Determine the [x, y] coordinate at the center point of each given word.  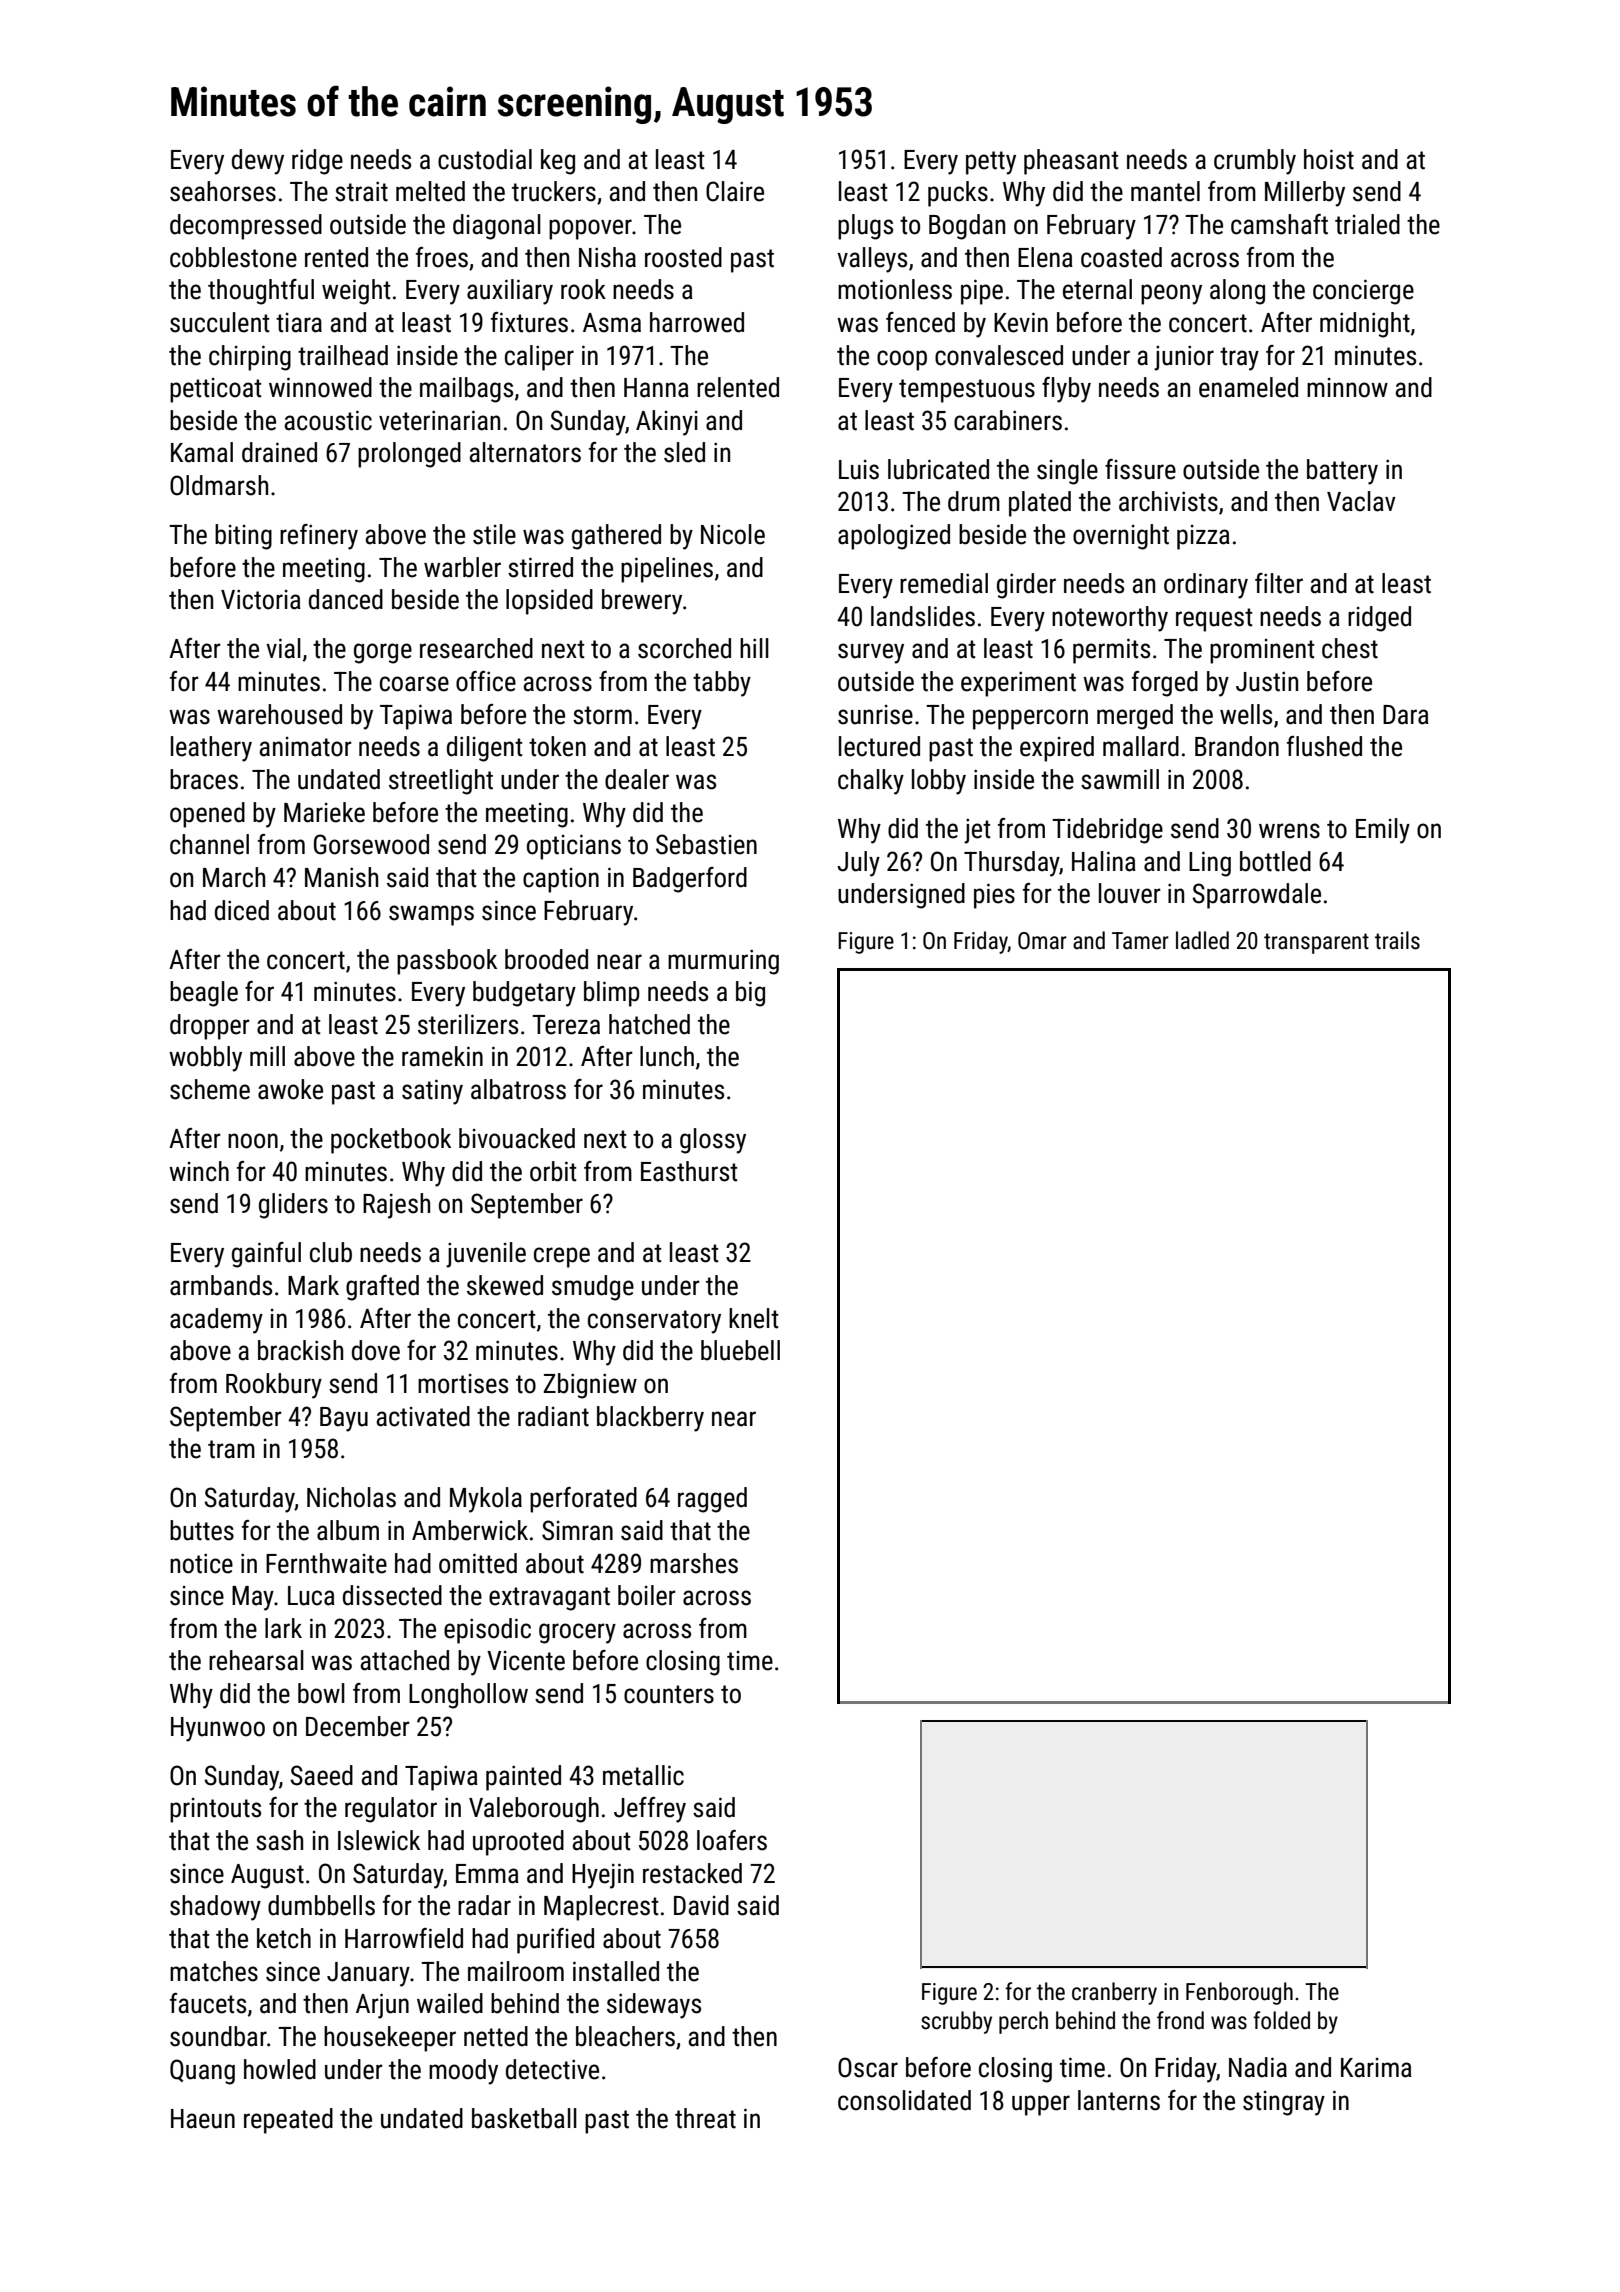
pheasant [1071, 162]
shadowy [215, 1908]
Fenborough [1239, 1993]
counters [669, 1694]
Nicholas [351, 1497]
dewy [258, 162]
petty [991, 163]
